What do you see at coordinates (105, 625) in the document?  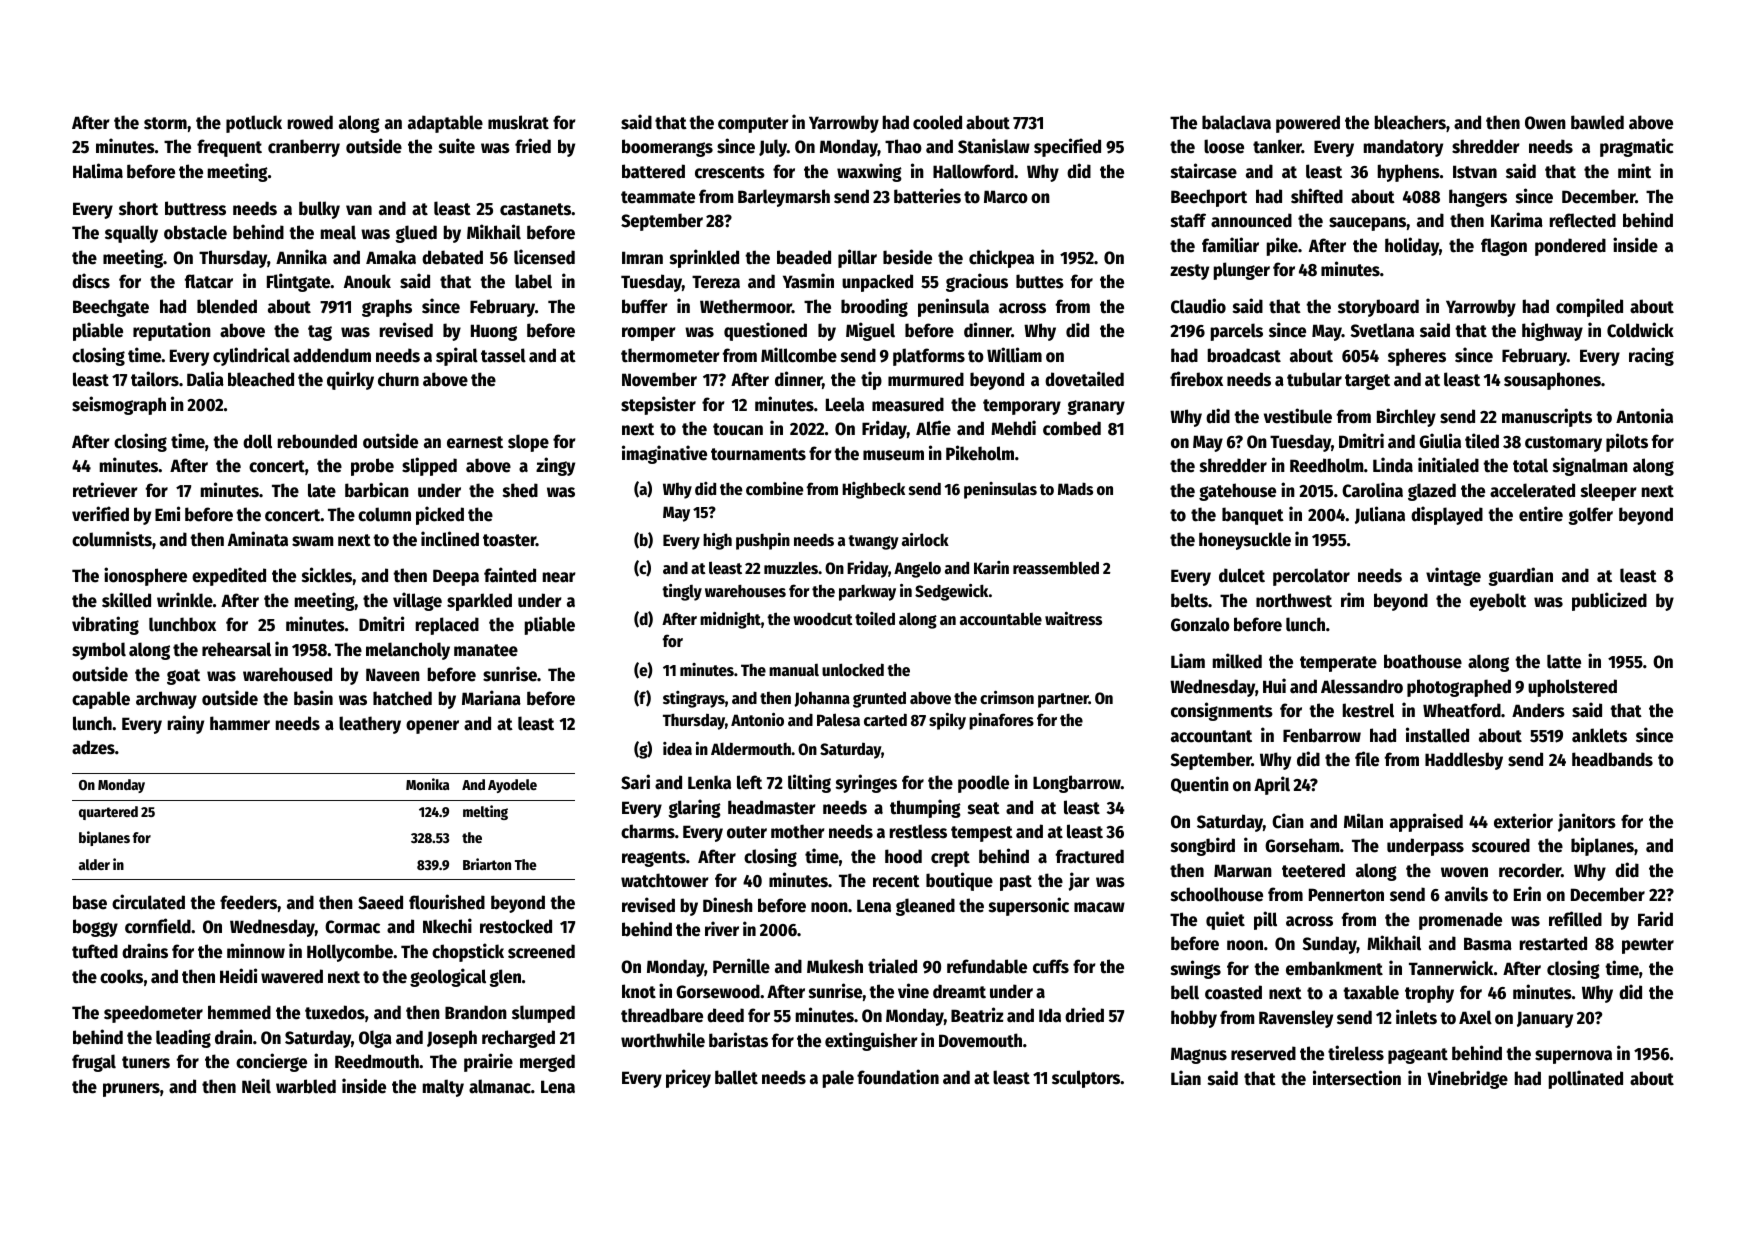 I see `vibrating` at bounding box center [105, 625].
